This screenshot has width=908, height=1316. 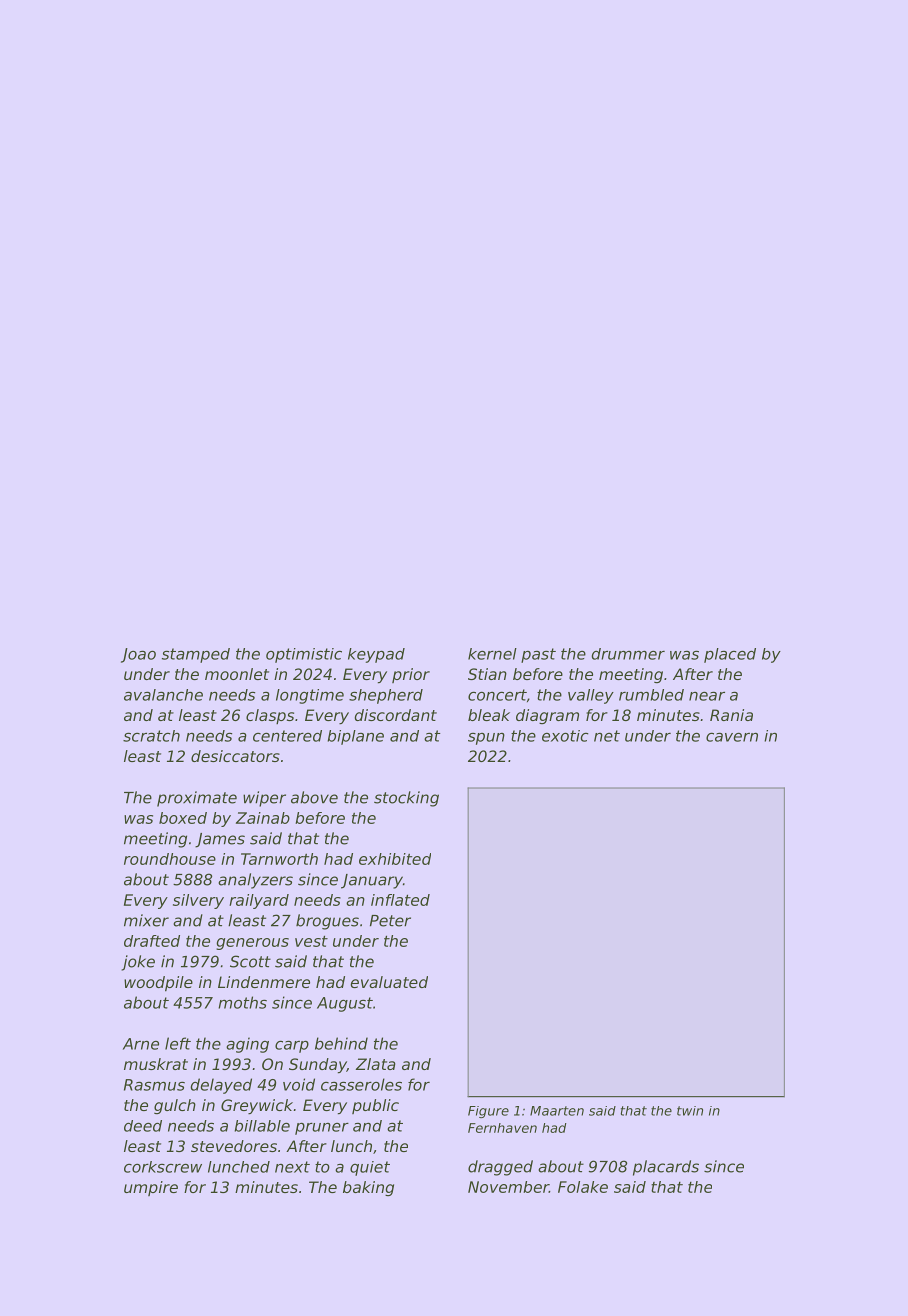 I want to click on twin, so click(x=690, y=1111).
